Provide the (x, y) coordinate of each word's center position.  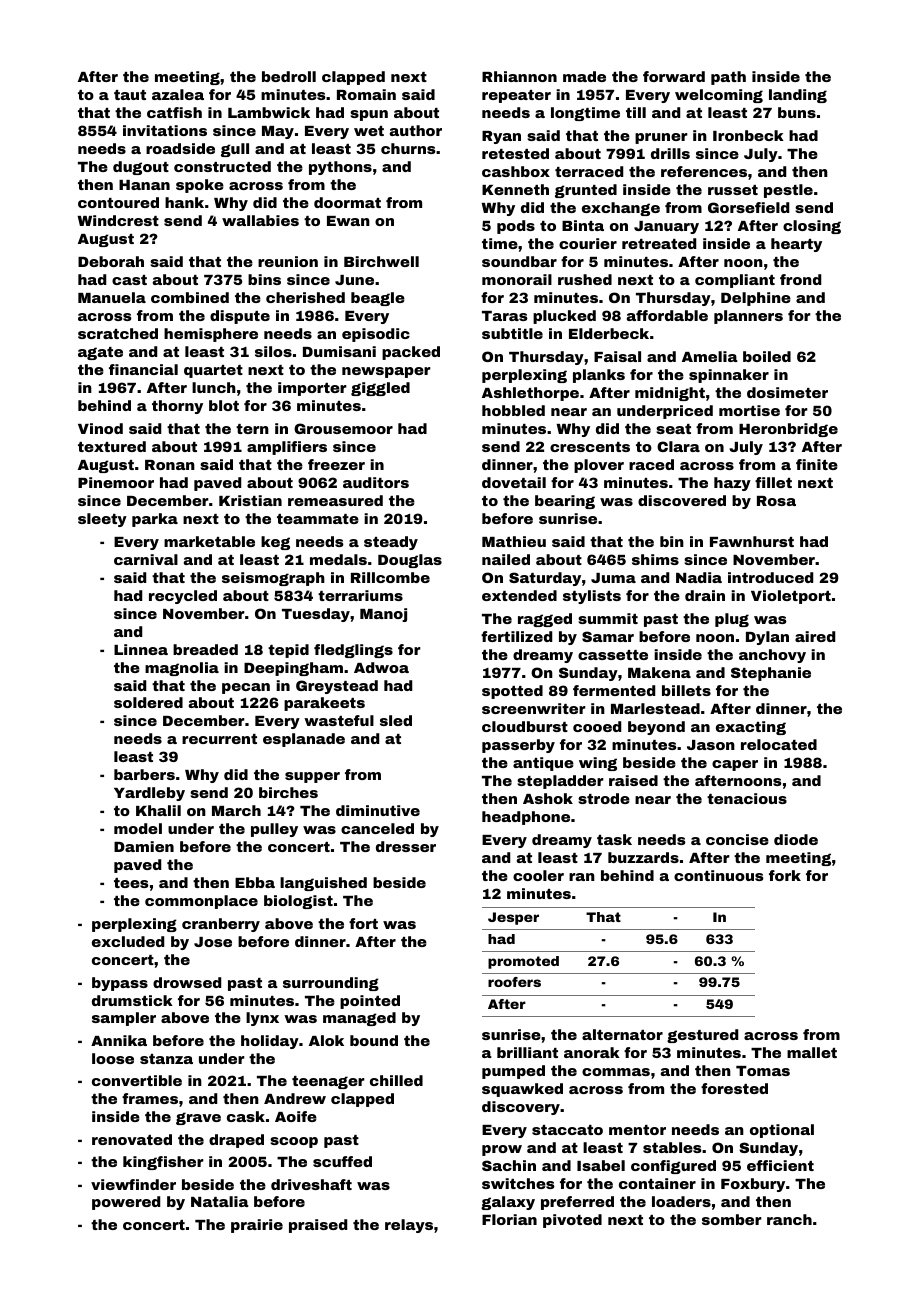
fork (785, 875)
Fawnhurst (752, 541)
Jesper (513, 918)
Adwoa (381, 667)
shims (655, 559)
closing (812, 227)
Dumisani (339, 351)
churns (408, 148)
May (278, 132)
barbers (144, 774)
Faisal (617, 356)
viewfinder (133, 1184)
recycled (183, 597)
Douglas (410, 561)
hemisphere (211, 335)
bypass (120, 984)
